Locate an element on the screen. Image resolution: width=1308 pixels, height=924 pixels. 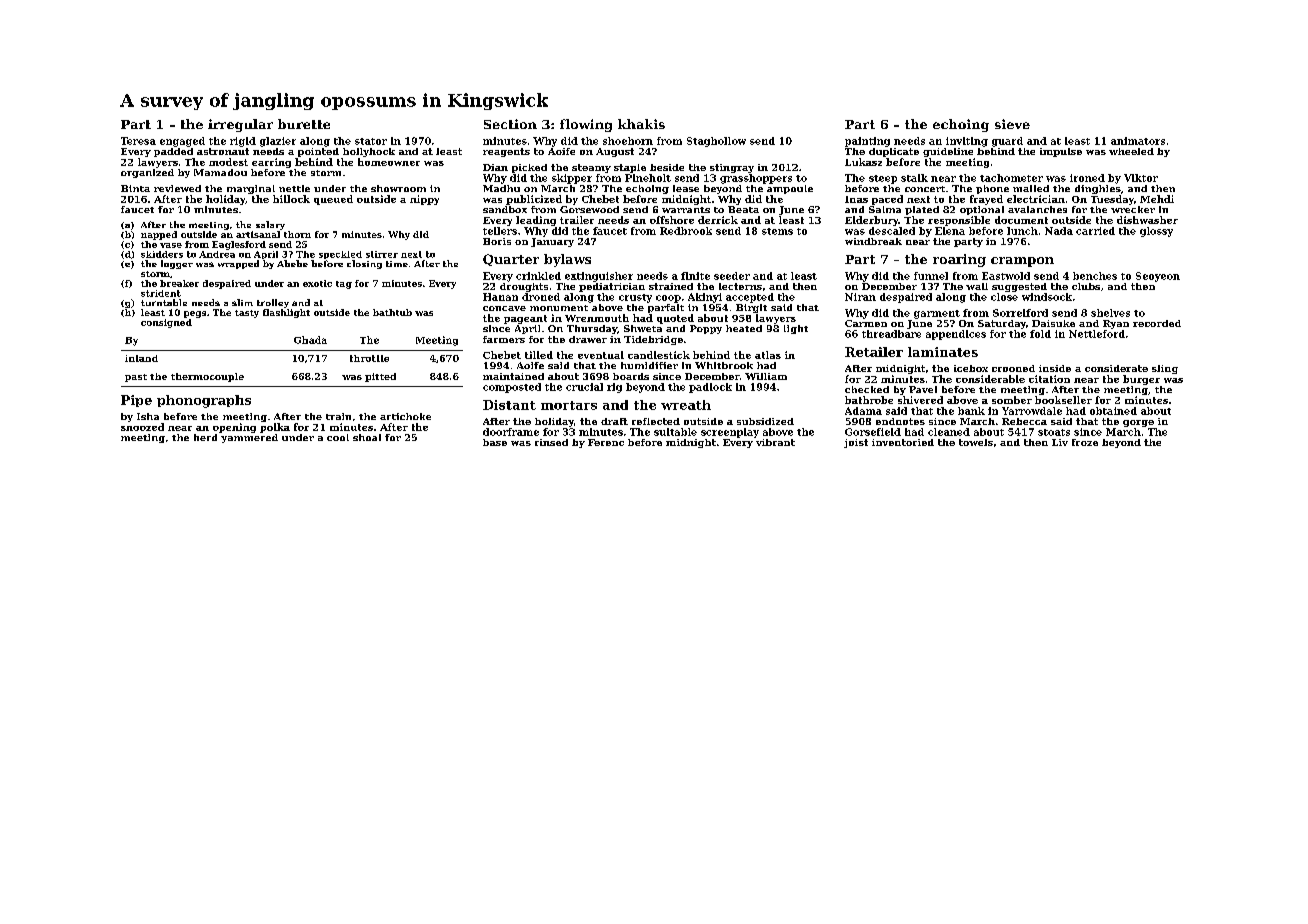
monument is located at coordinates (559, 308).
